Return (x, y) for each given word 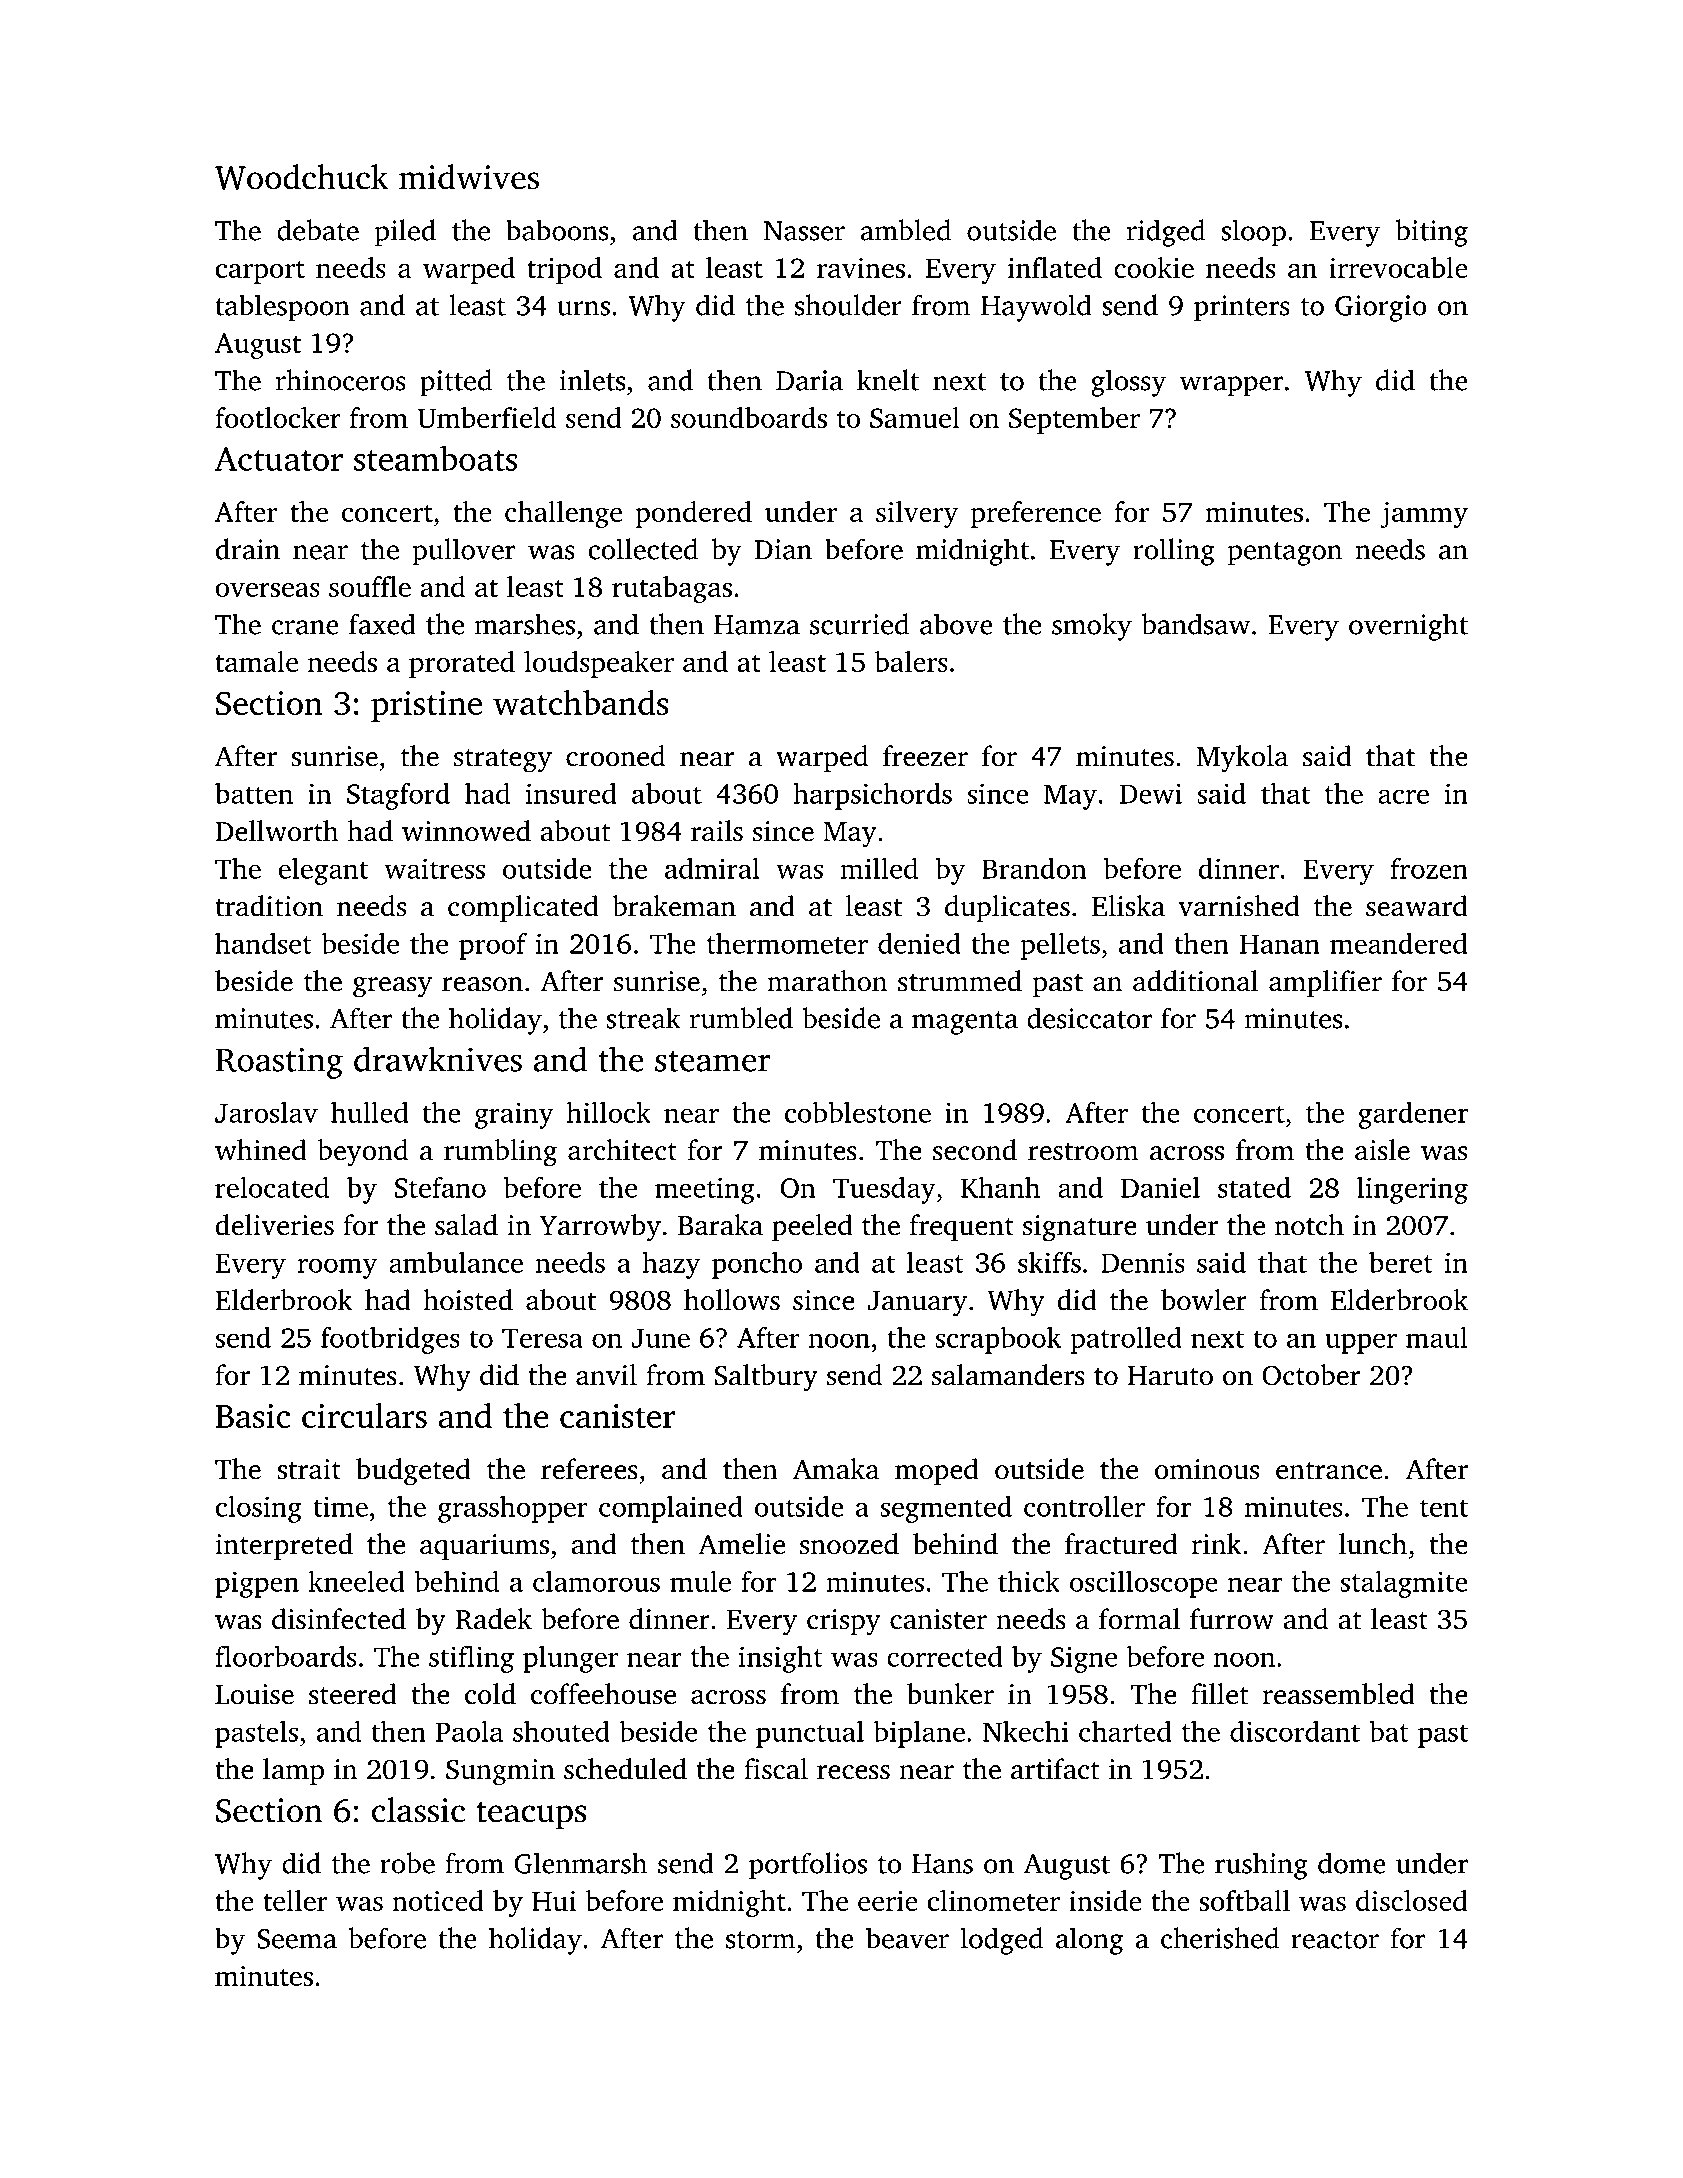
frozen (1429, 868)
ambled (905, 230)
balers (911, 661)
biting (1432, 233)
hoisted (468, 1300)
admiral (712, 868)
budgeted (413, 1472)
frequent (962, 1227)
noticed (438, 1900)
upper (1361, 1343)
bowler (1204, 1300)
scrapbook (998, 1340)
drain (248, 549)
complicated (523, 908)
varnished (1239, 906)
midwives (469, 177)
